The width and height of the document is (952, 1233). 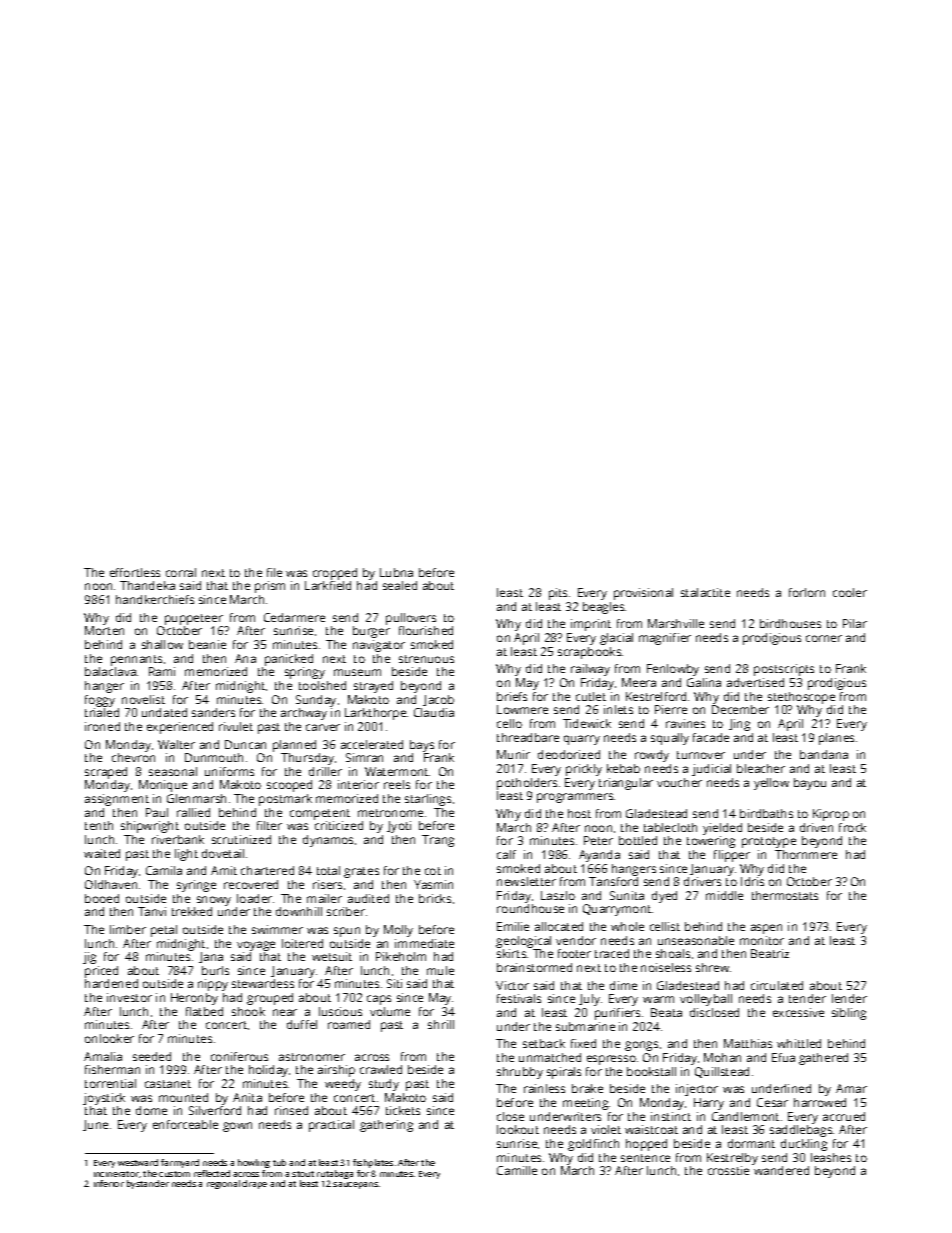 I want to click on Larkfield, so click(x=328, y=585).
